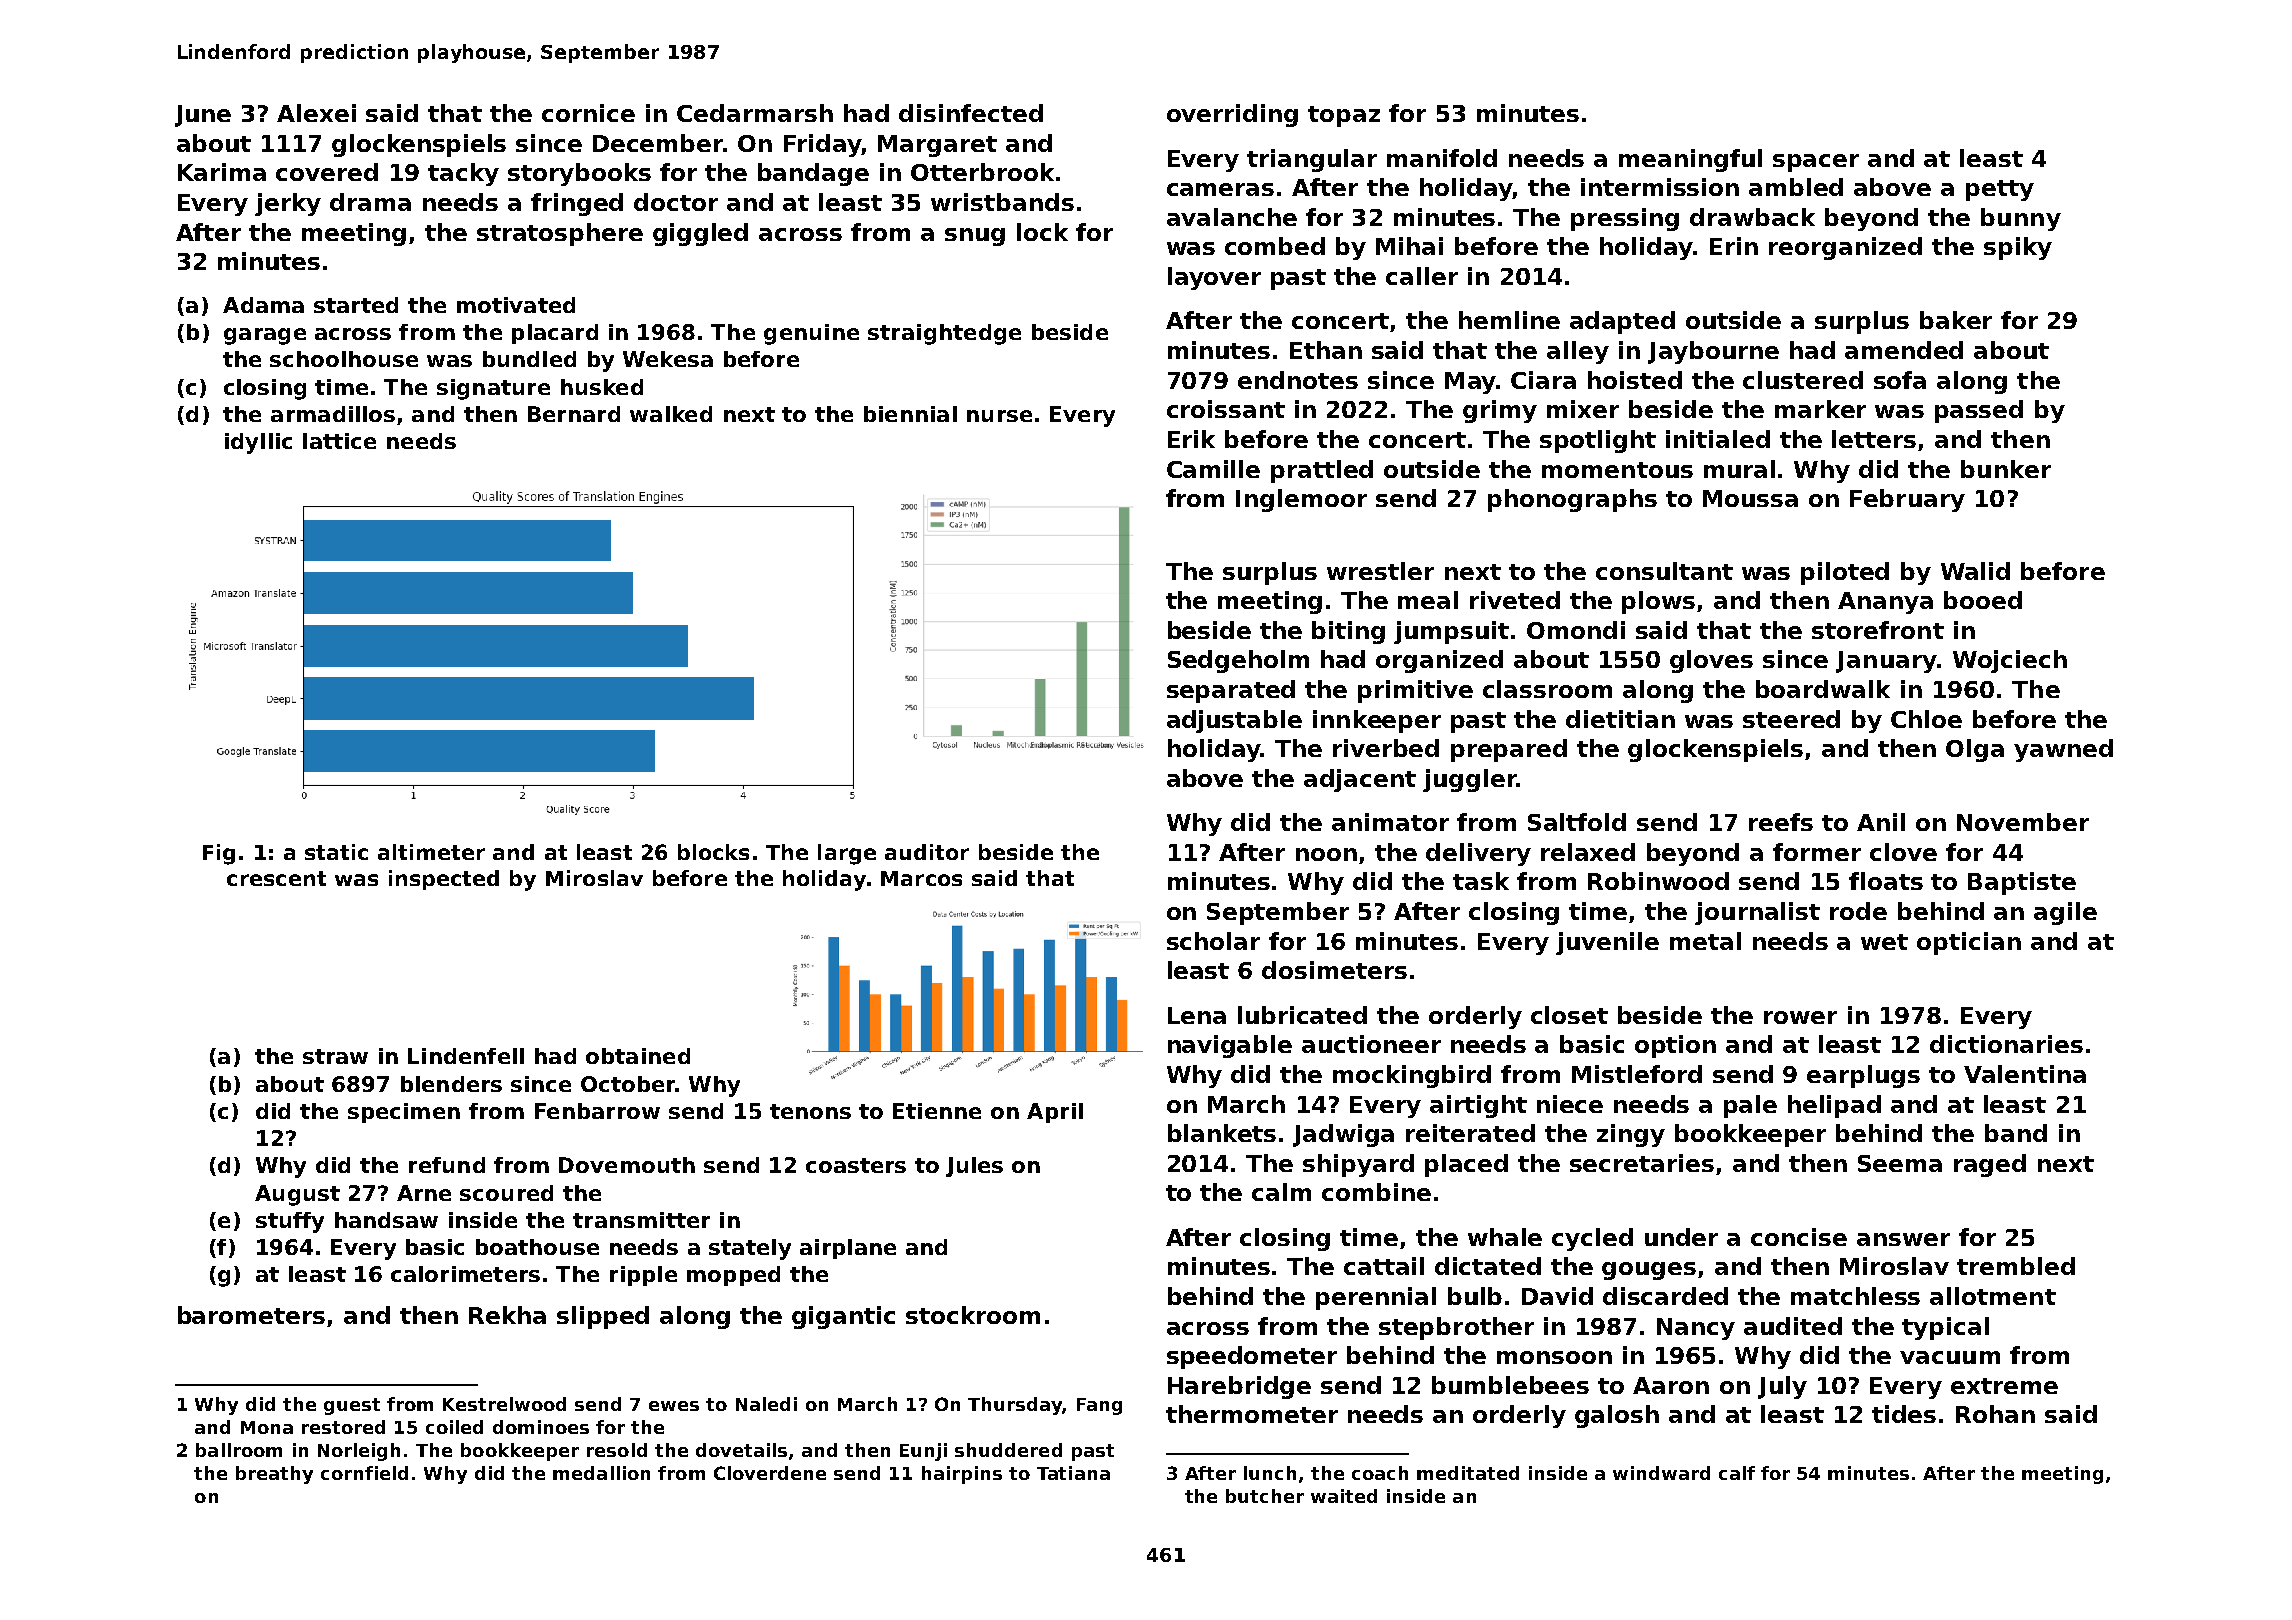 This document has width=2292, height=1620. Describe the element at coordinates (2006, 1044) in the document. I see `dictionaries` at that location.
